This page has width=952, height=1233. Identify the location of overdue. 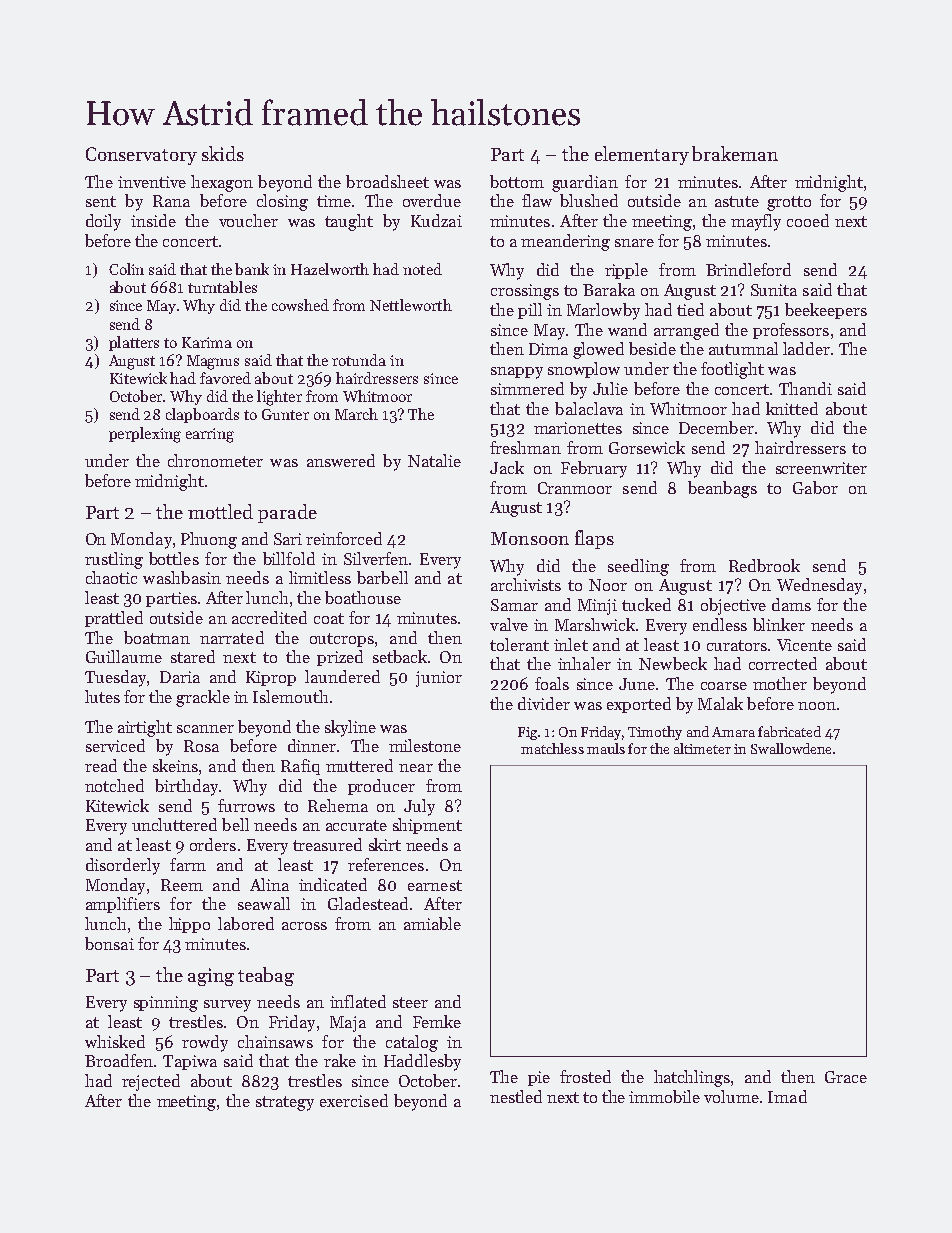
(432, 200).
